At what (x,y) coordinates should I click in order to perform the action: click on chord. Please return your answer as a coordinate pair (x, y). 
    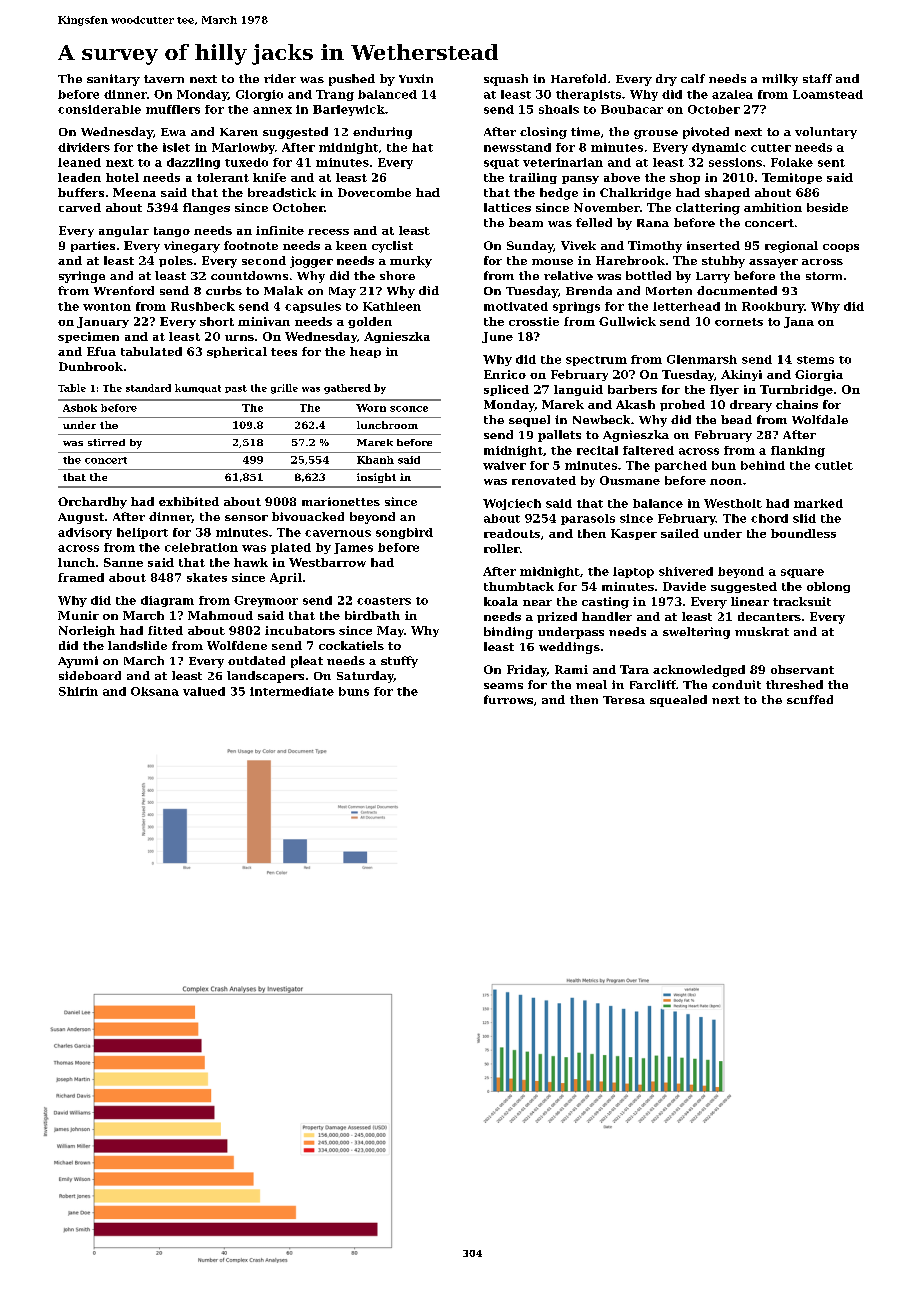
    Looking at the image, I should click on (769, 518).
